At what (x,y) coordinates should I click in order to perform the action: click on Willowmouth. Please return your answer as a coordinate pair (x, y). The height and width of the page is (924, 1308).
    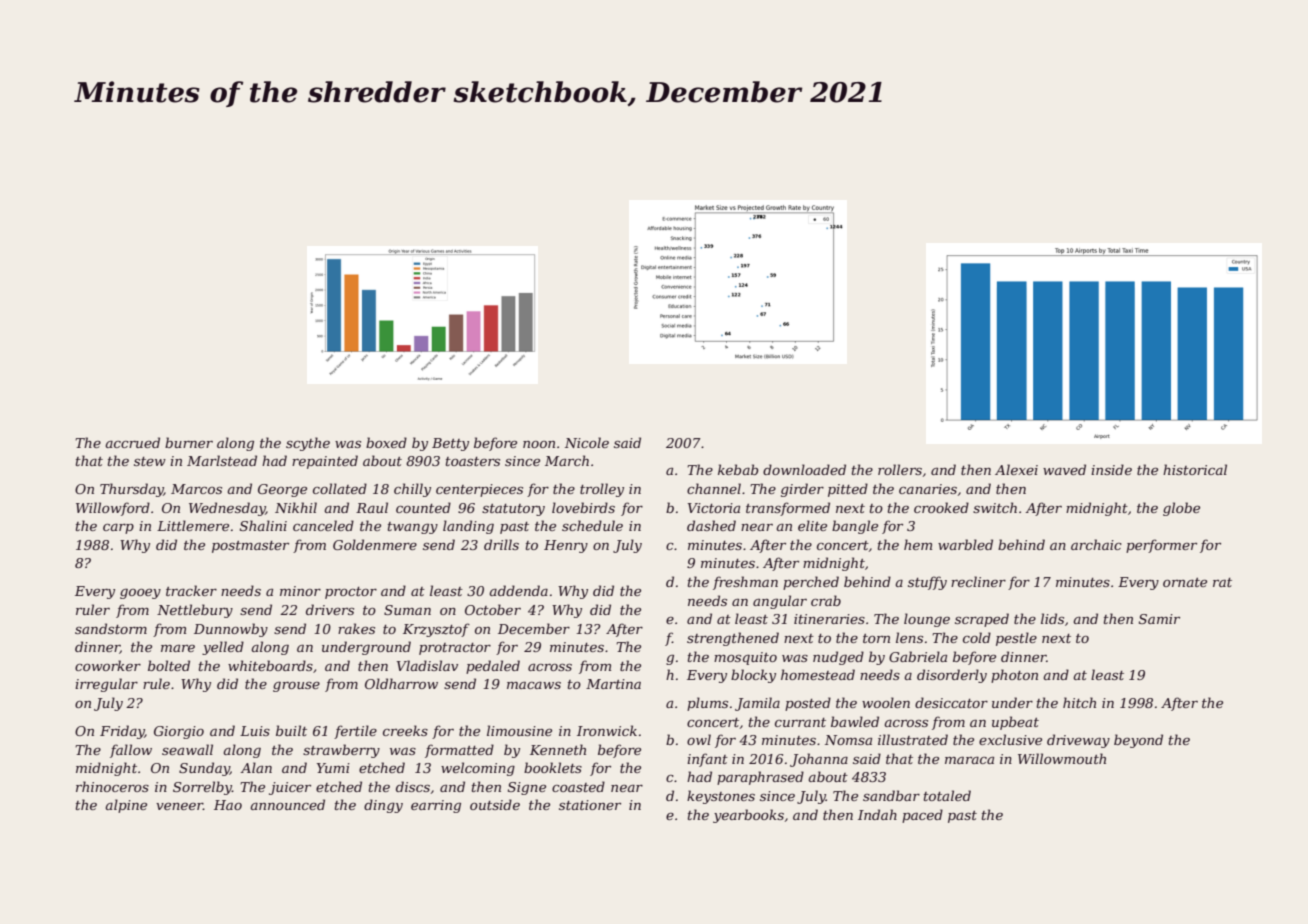
    Looking at the image, I should click on (1062, 758).
